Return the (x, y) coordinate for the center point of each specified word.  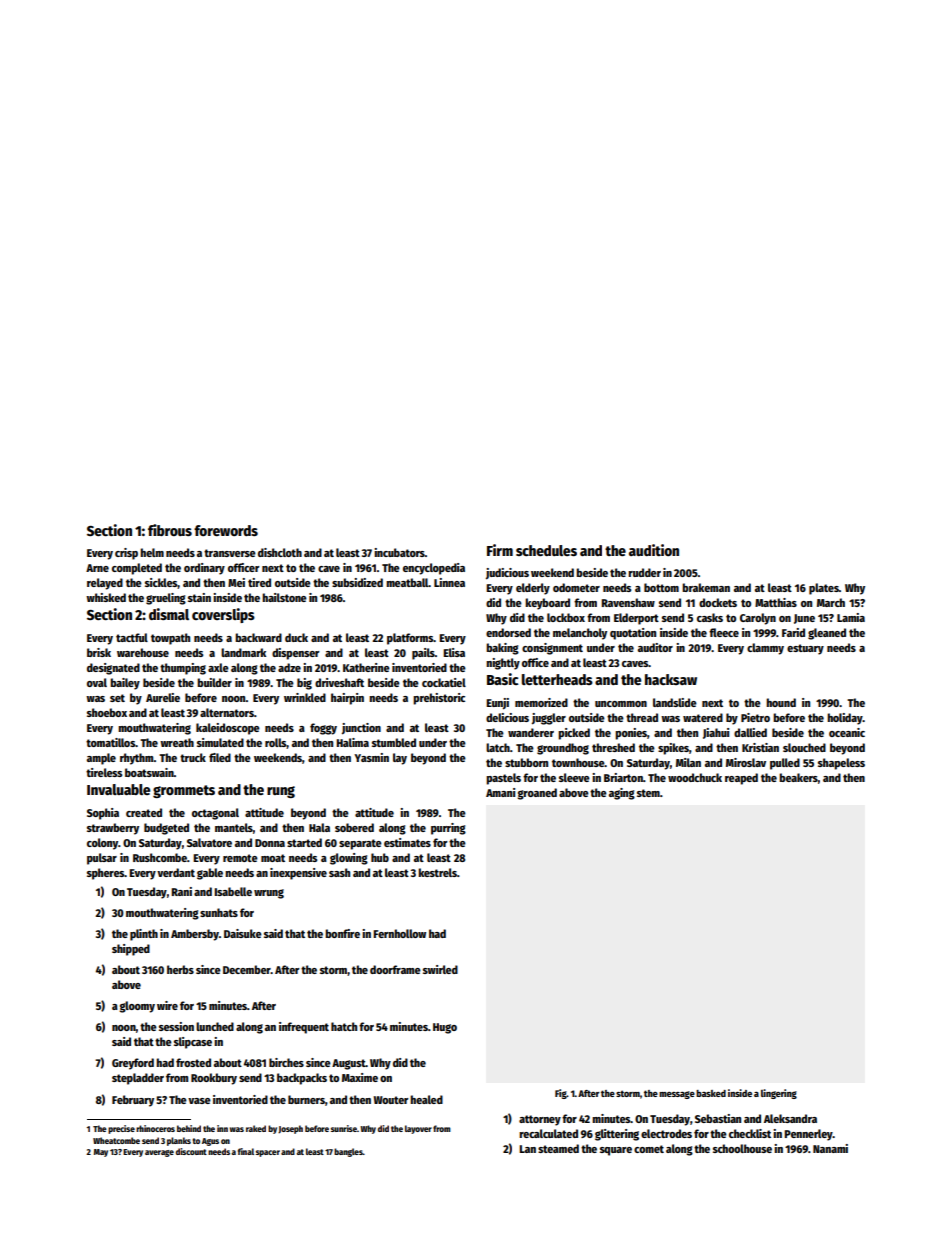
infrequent (304, 1028)
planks (179, 1141)
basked (711, 1093)
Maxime (360, 1077)
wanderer (531, 732)
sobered (354, 827)
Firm (500, 550)
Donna (270, 843)
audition (654, 550)
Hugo (445, 1028)
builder (214, 682)
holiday (845, 719)
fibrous (170, 530)
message (677, 1095)
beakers (798, 777)
